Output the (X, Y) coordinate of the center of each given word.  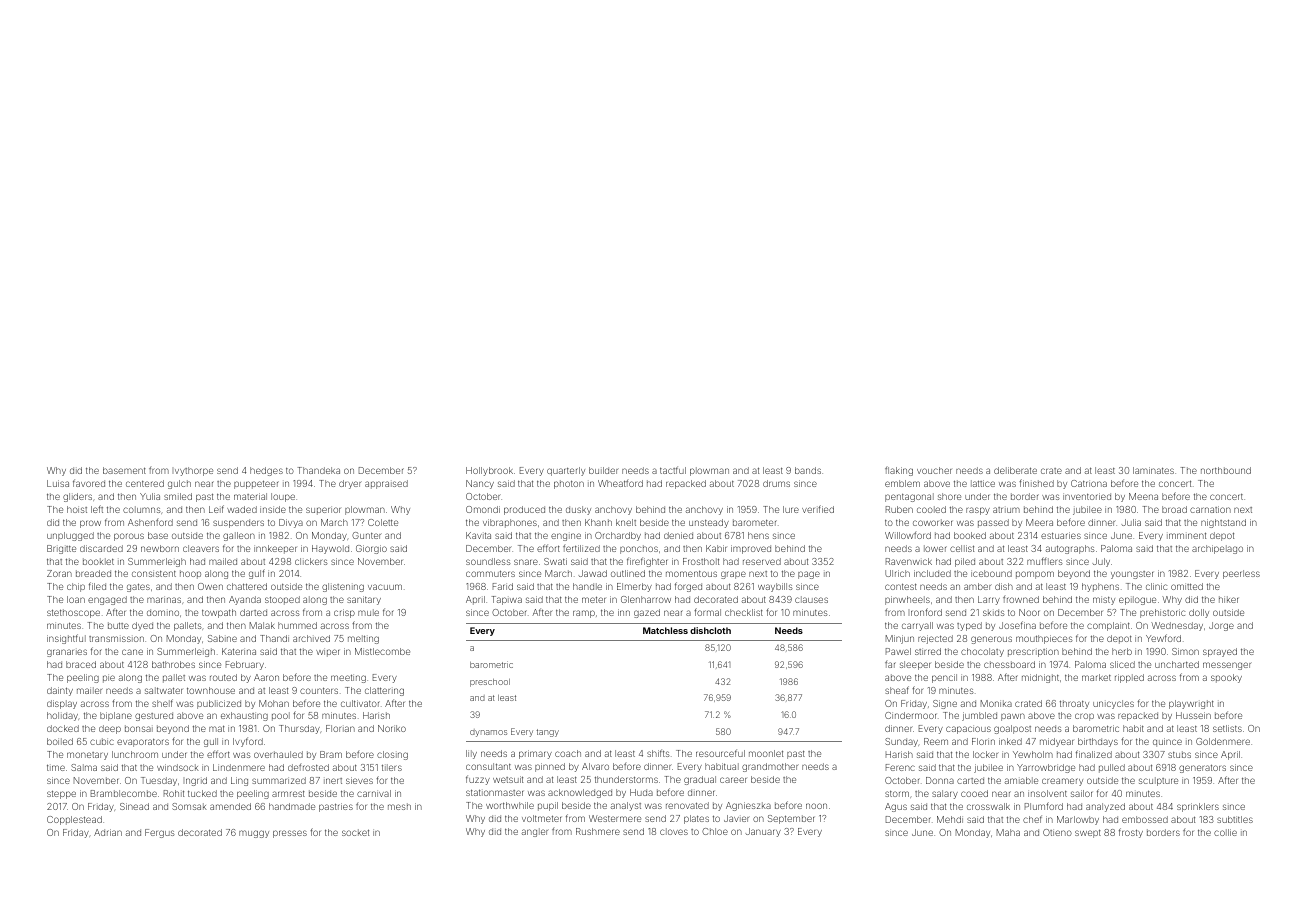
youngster (1132, 575)
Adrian (108, 832)
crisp (344, 613)
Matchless (665, 630)
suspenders (238, 523)
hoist (77, 509)
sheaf (897, 690)
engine (566, 537)
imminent (1186, 535)
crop (1084, 717)
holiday (62, 716)
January (763, 832)
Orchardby (618, 536)
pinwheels (907, 600)
